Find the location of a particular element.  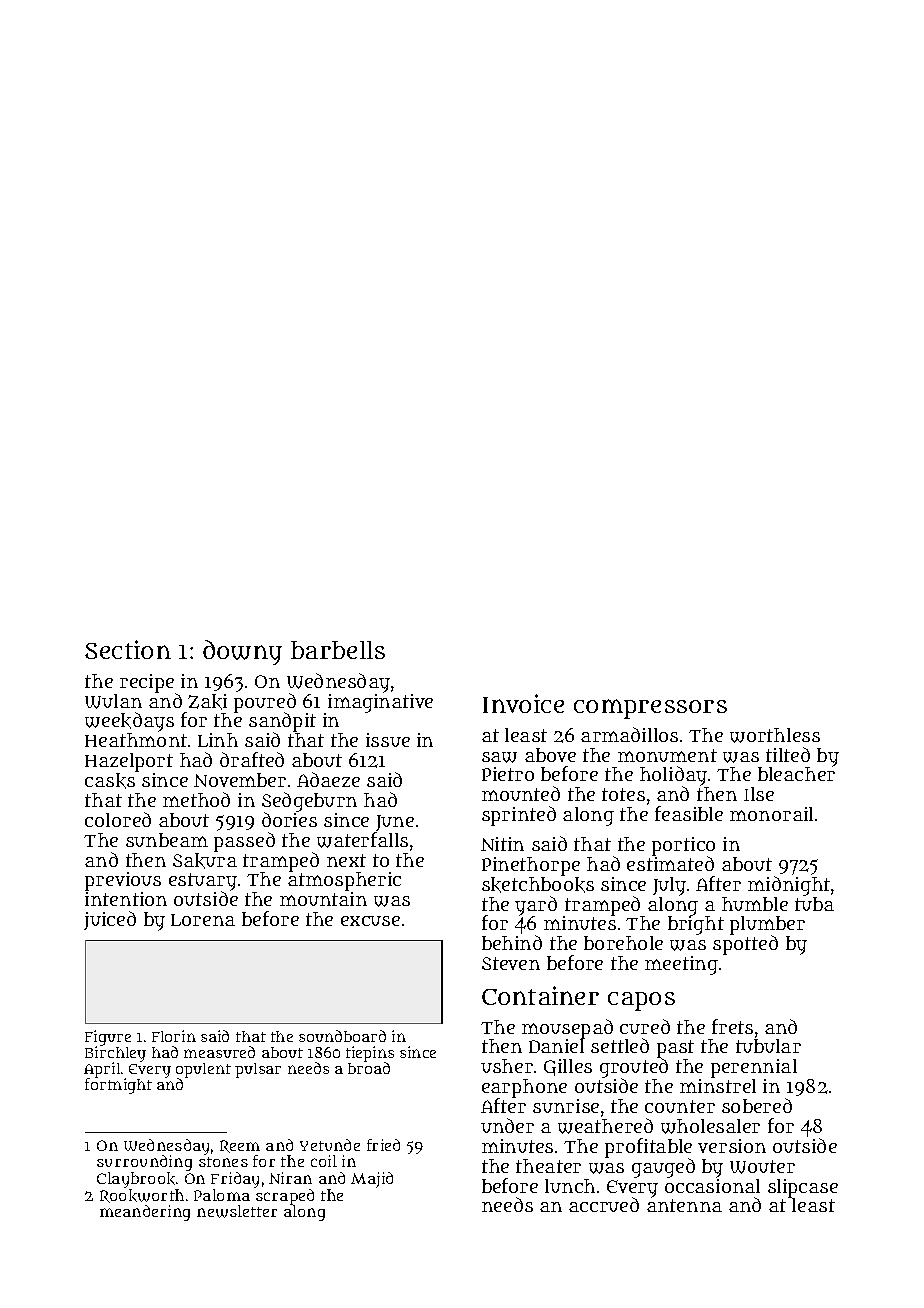

Ilse is located at coordinates (759, 794).
